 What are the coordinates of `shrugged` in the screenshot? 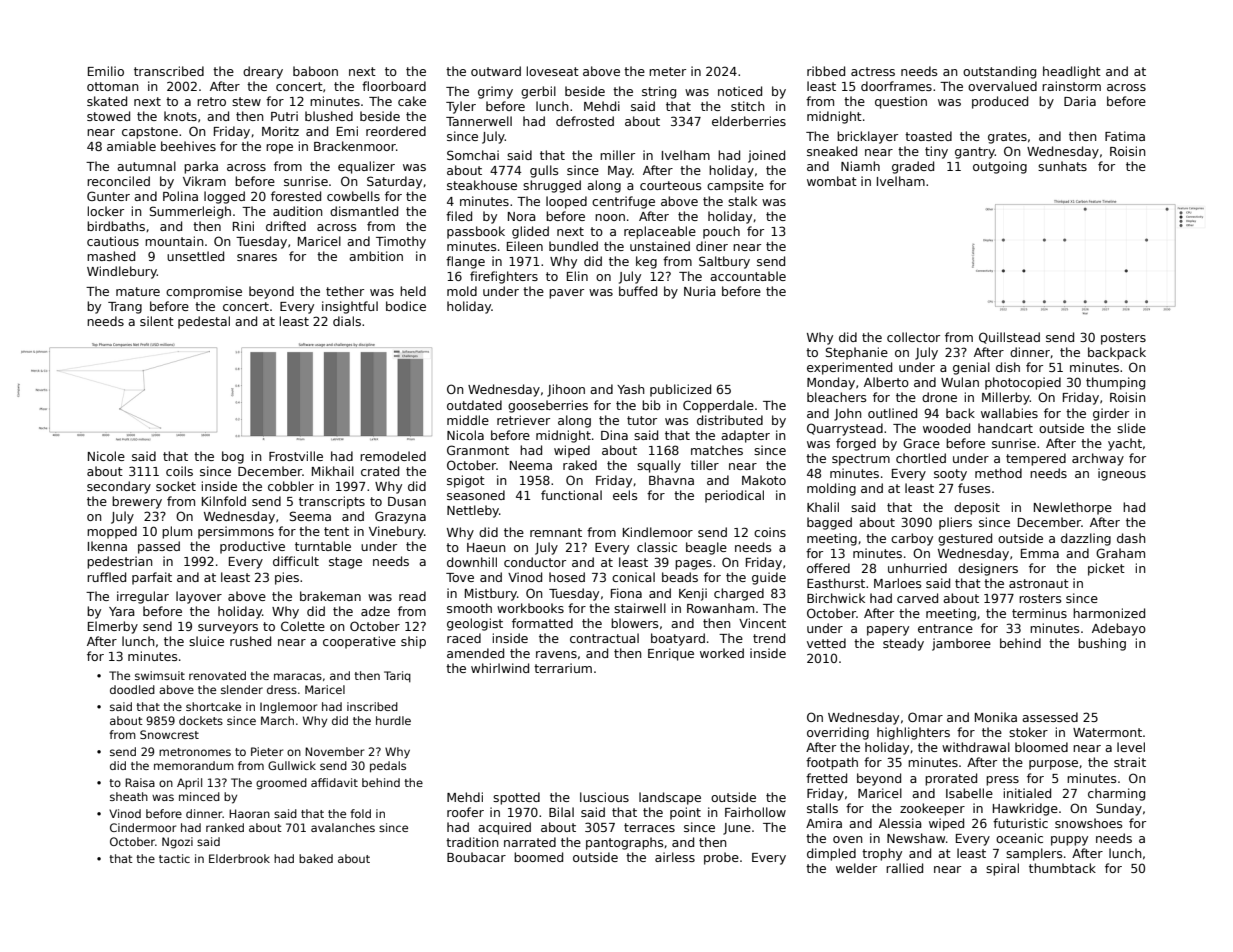 It's located at (552, 186).
